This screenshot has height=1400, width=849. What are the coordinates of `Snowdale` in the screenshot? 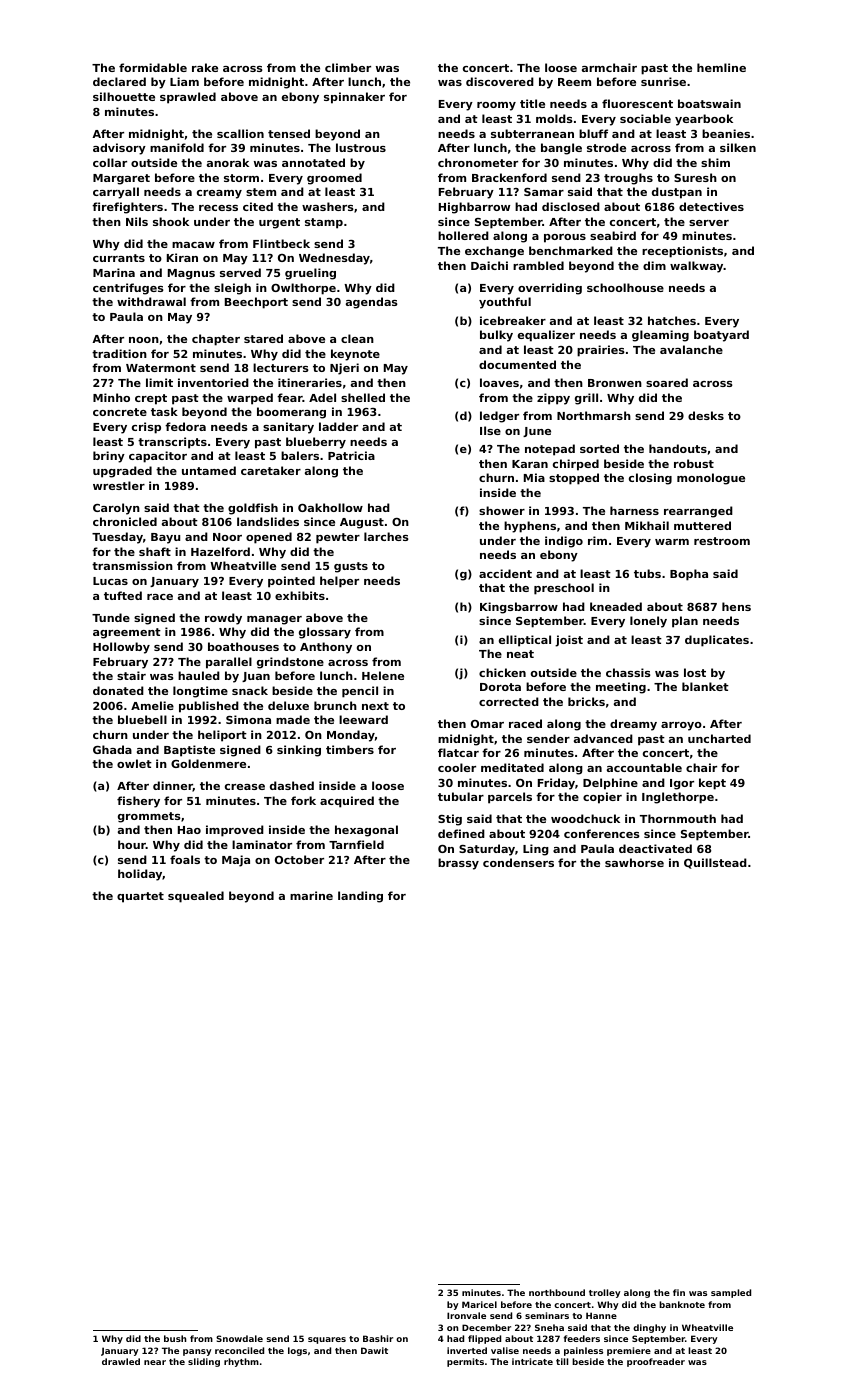 It's located at (239, 1338).
